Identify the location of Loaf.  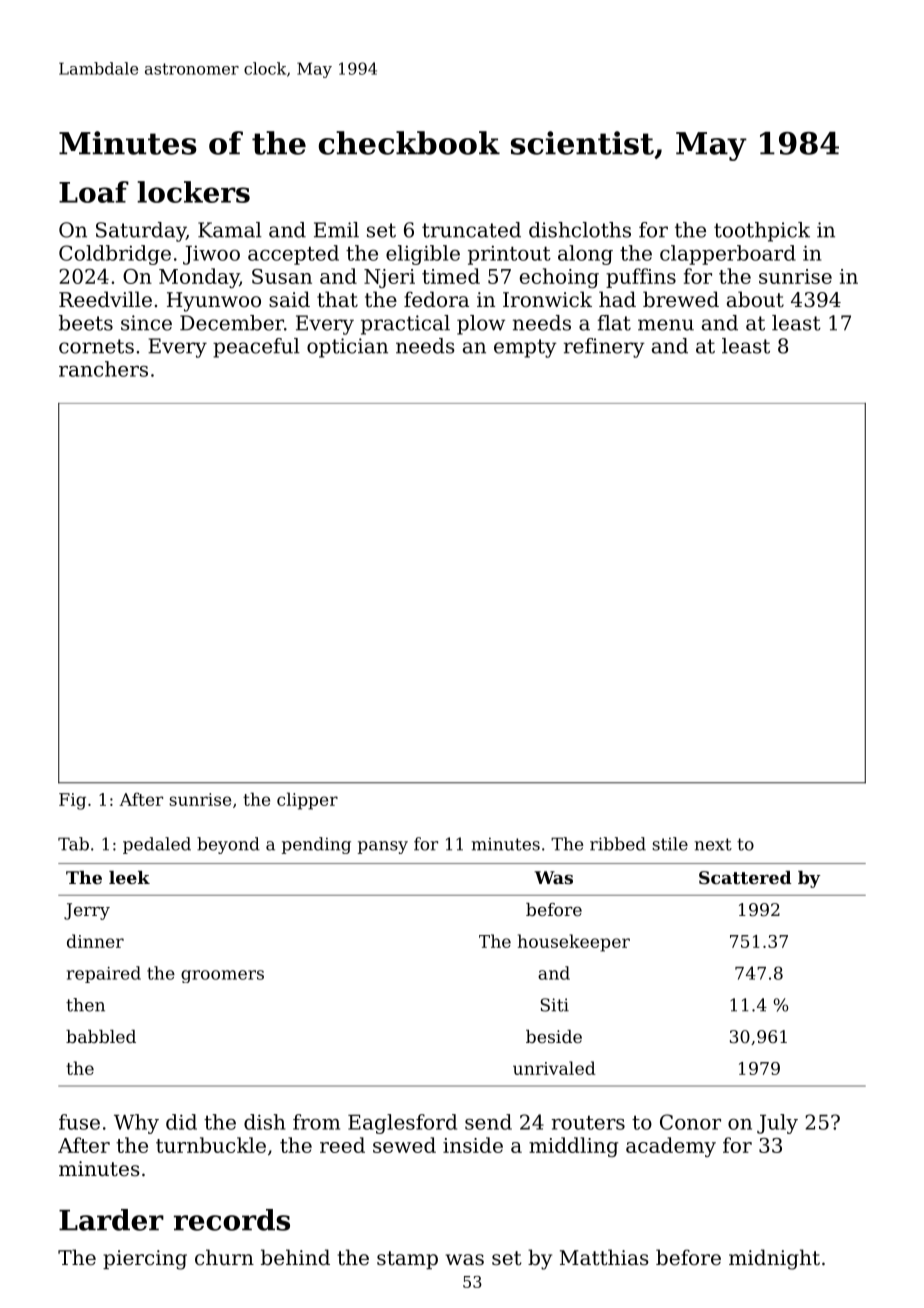
(94, 192).
